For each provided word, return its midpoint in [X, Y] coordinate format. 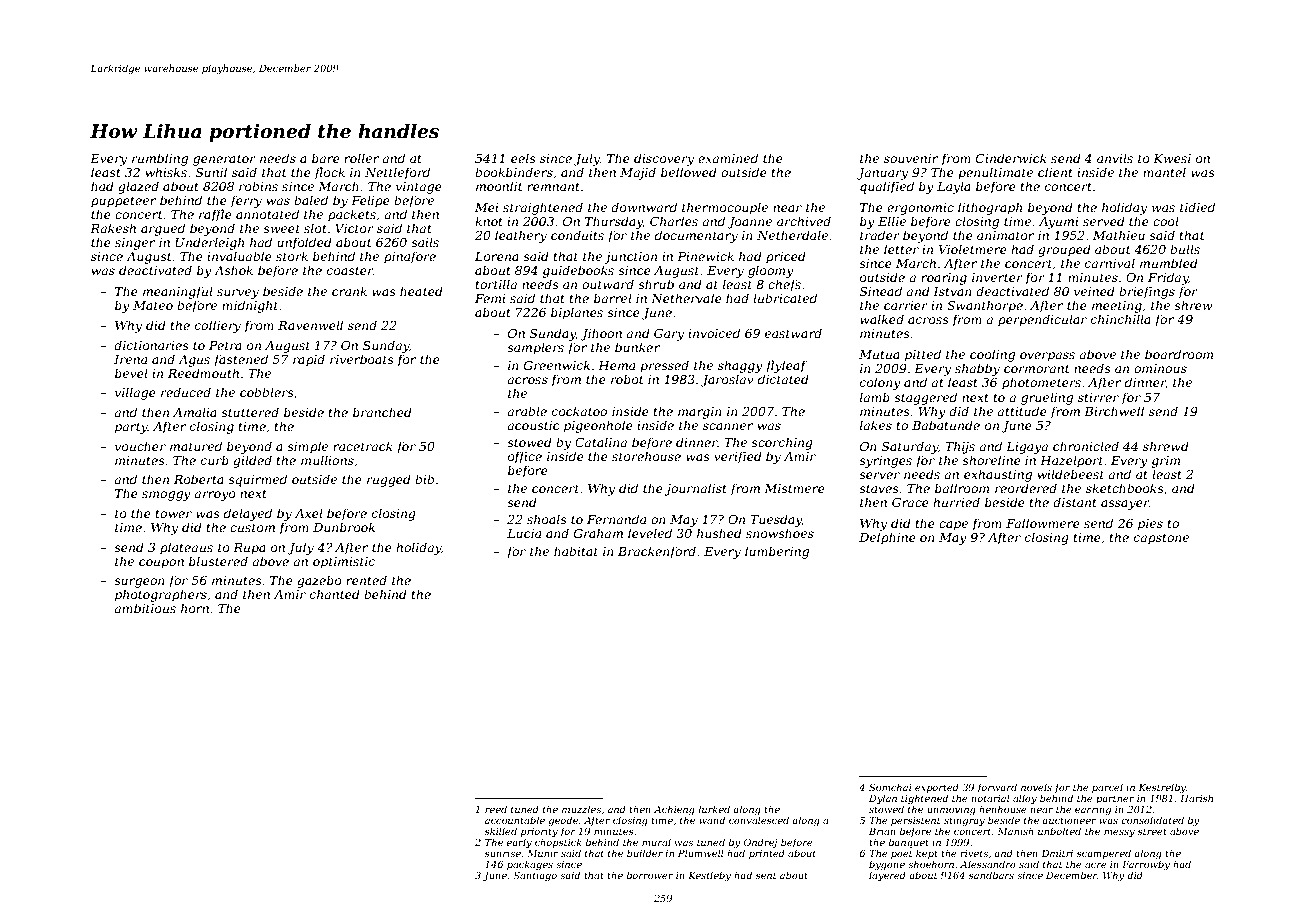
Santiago [535, 876]
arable [527, 411]
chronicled [1086, 446]
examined [728, 158]
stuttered [250, 412]
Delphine [887, 538]
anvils [1115, 158]
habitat [576, 551]
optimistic [344, 563]
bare [326, 158]
